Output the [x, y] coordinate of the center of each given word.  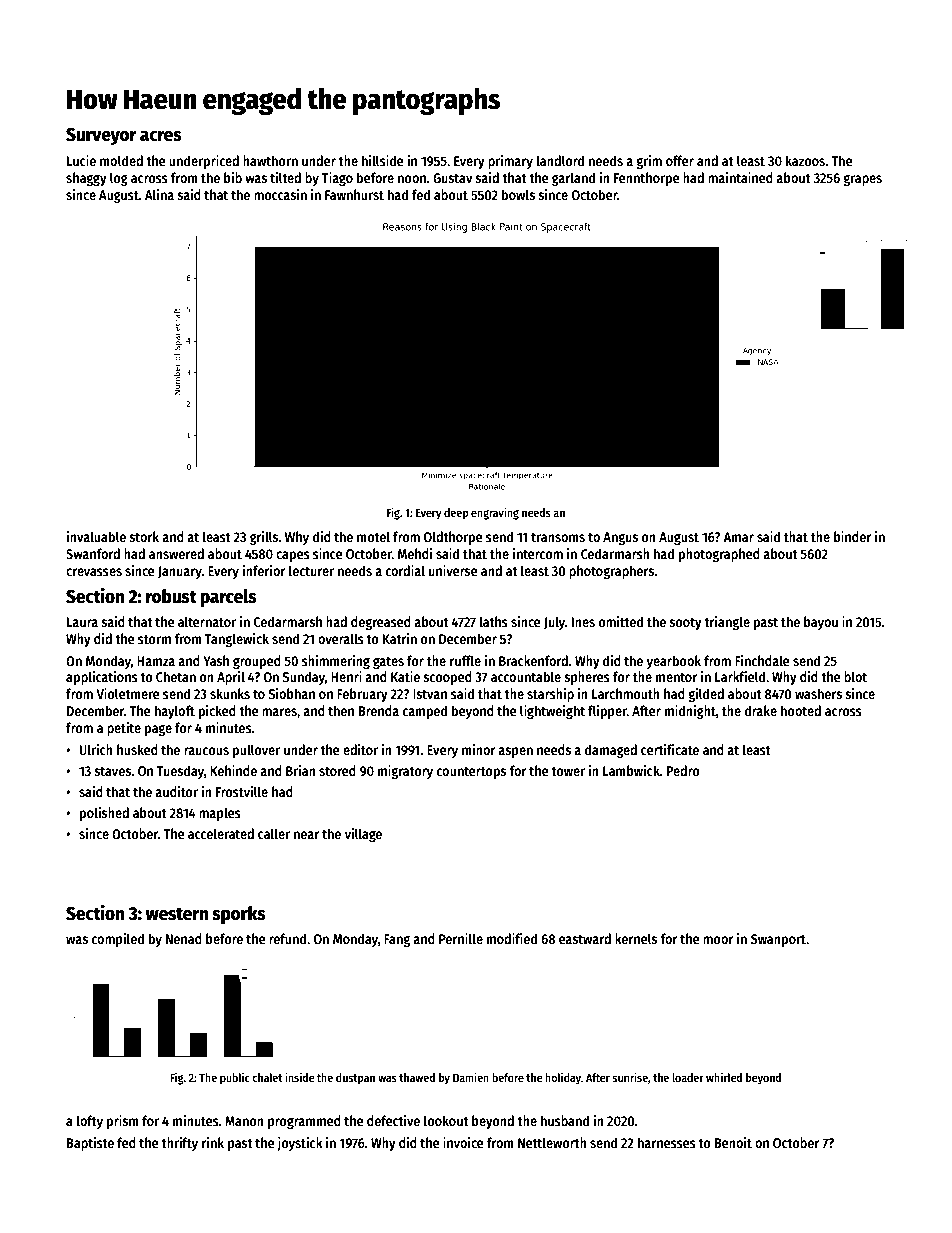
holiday [563, 1078]
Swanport [778, 940]
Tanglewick [237, 640]
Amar [738, 537]
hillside [383, 160]
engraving [495, 513]
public [235, 1078]
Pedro [683, 770]
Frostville [242, 791]
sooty [685, 624]
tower [568, 771]
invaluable [96, 536]
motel [373, 536]
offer [680, 160]
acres [161, 136]
